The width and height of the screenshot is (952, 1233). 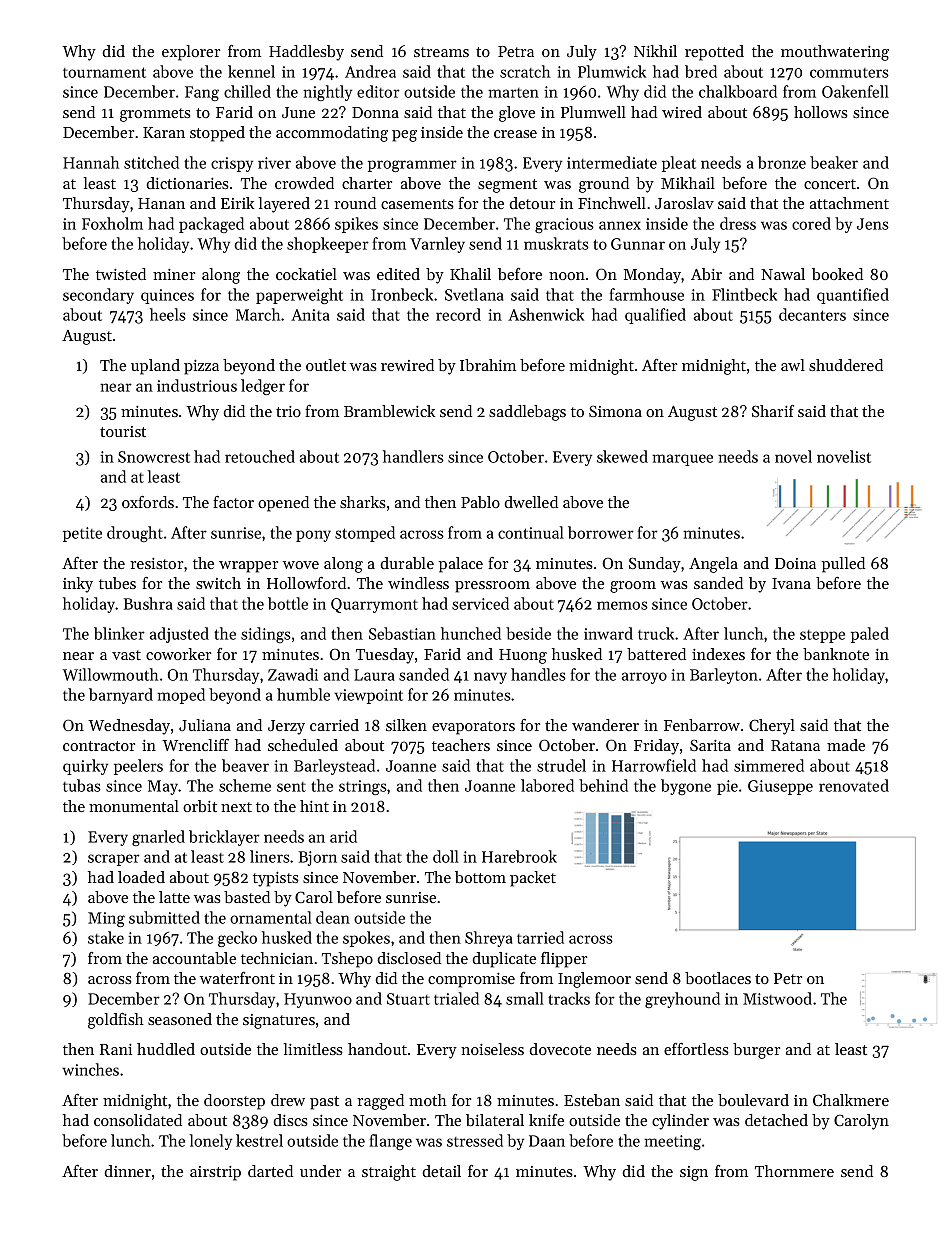 What do you see at coordinates (134, 806) in the screenshot?
I see `monumental` at bounding box center [134, 806].
